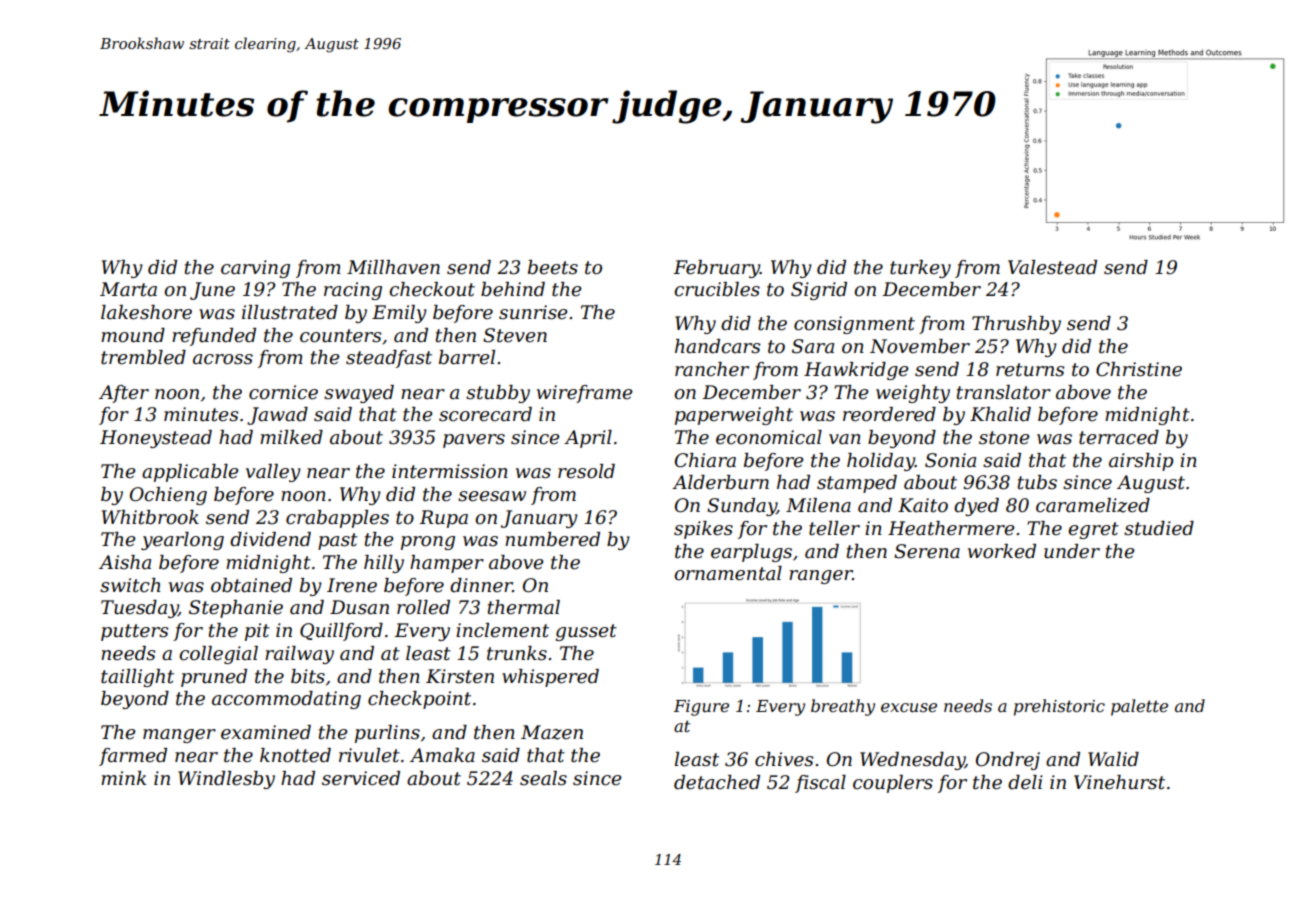 The image size is (1308, 924). I want to click on detached, so click(717, 782).
